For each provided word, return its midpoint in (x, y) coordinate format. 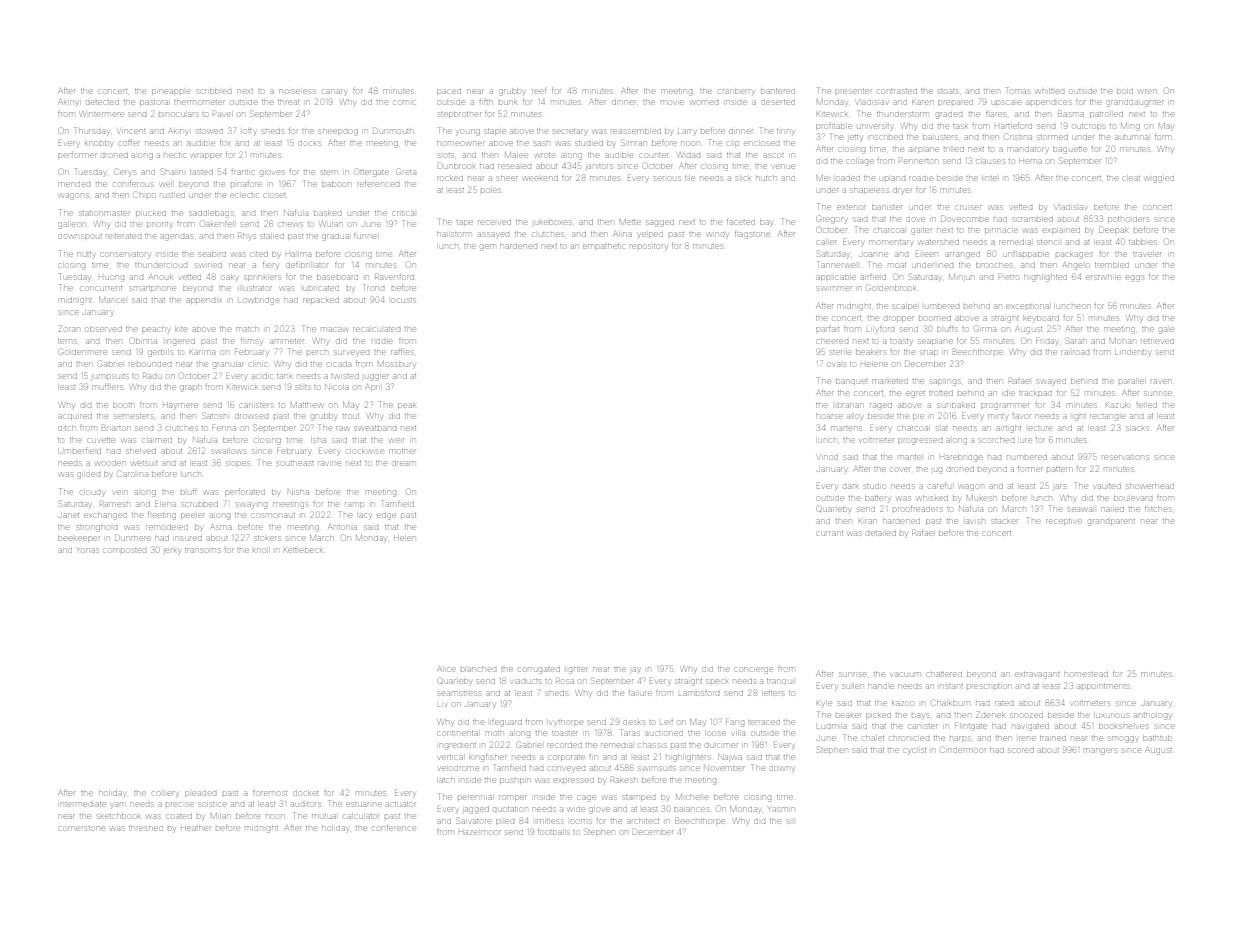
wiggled (1159, 179)
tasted (201, 172)
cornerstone (82, 828)
